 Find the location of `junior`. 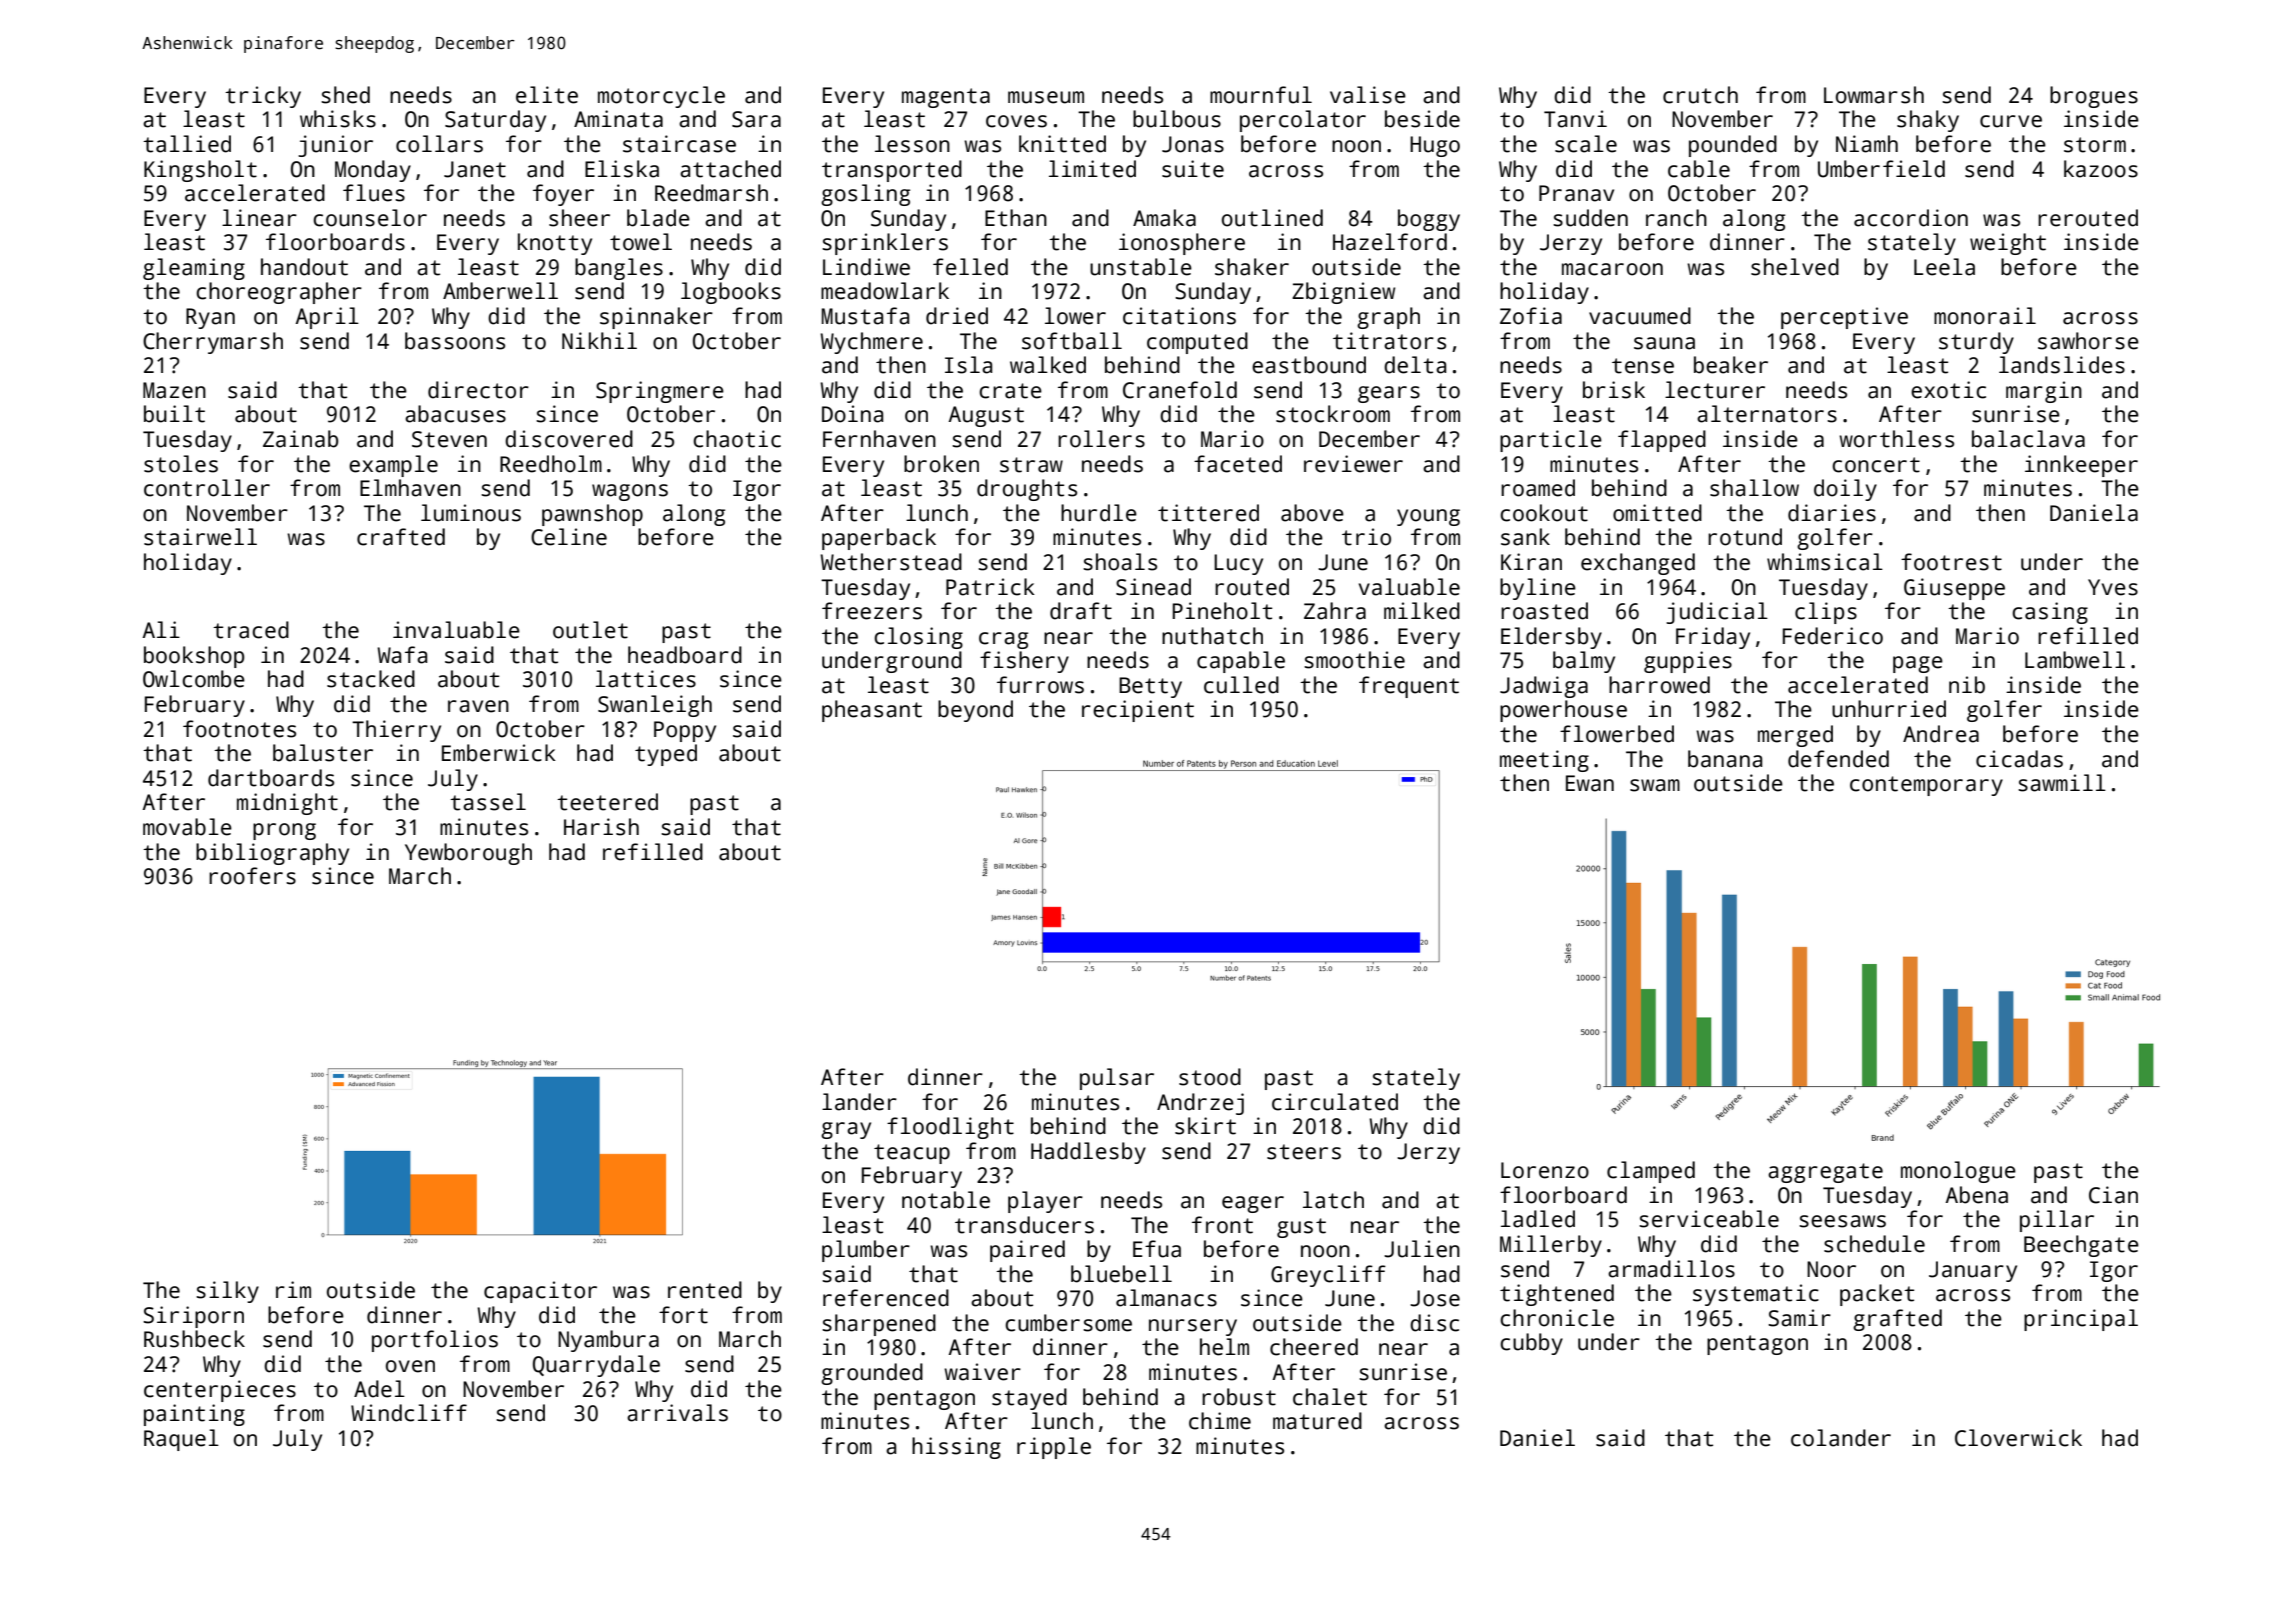

junior is located at coordinates (335, 146).
